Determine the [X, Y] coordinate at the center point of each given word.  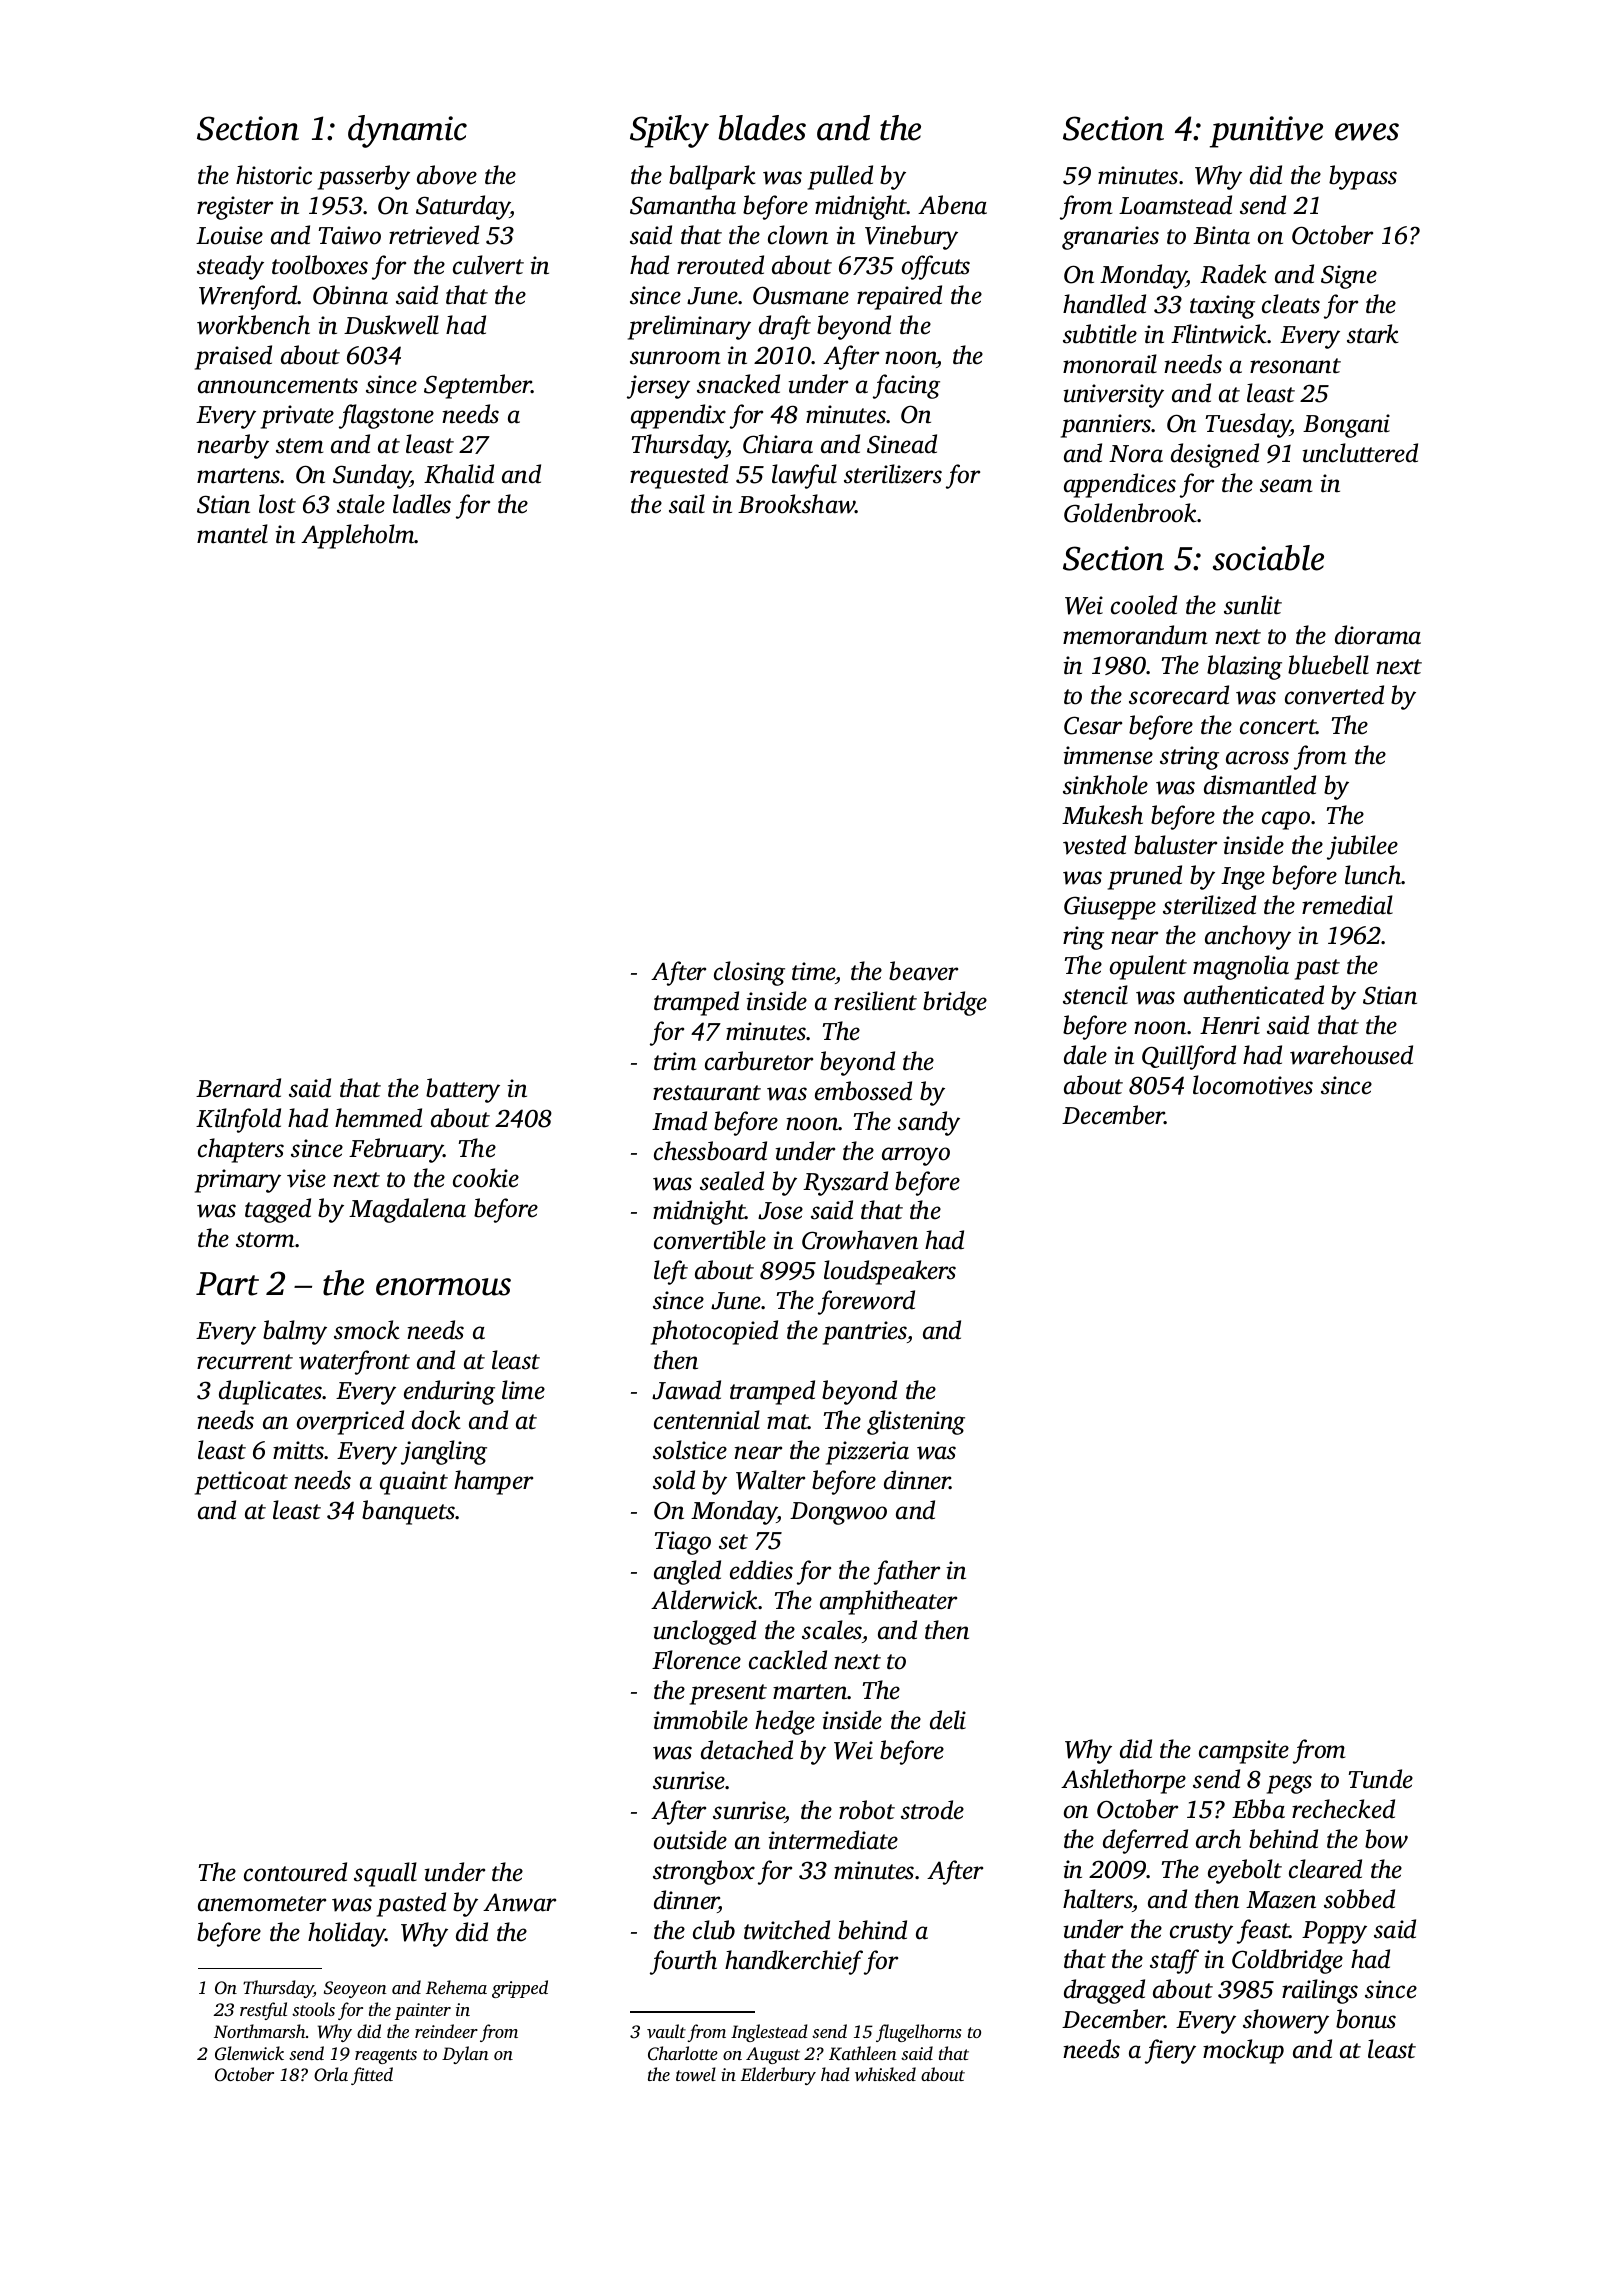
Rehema [456, 1987]
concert [1278, 727]
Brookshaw [796, 504]
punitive [1266, 132]
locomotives [1253, 1085]
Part [227, 1284]
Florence [696, 1660]
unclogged [705, 1632]
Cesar [1093, 725]
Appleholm [358, 536]
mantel [232, 534]
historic [274, 175]
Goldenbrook [1130, 513]
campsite [1244, 1752]
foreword [866, 1302]
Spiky [669, 131]
